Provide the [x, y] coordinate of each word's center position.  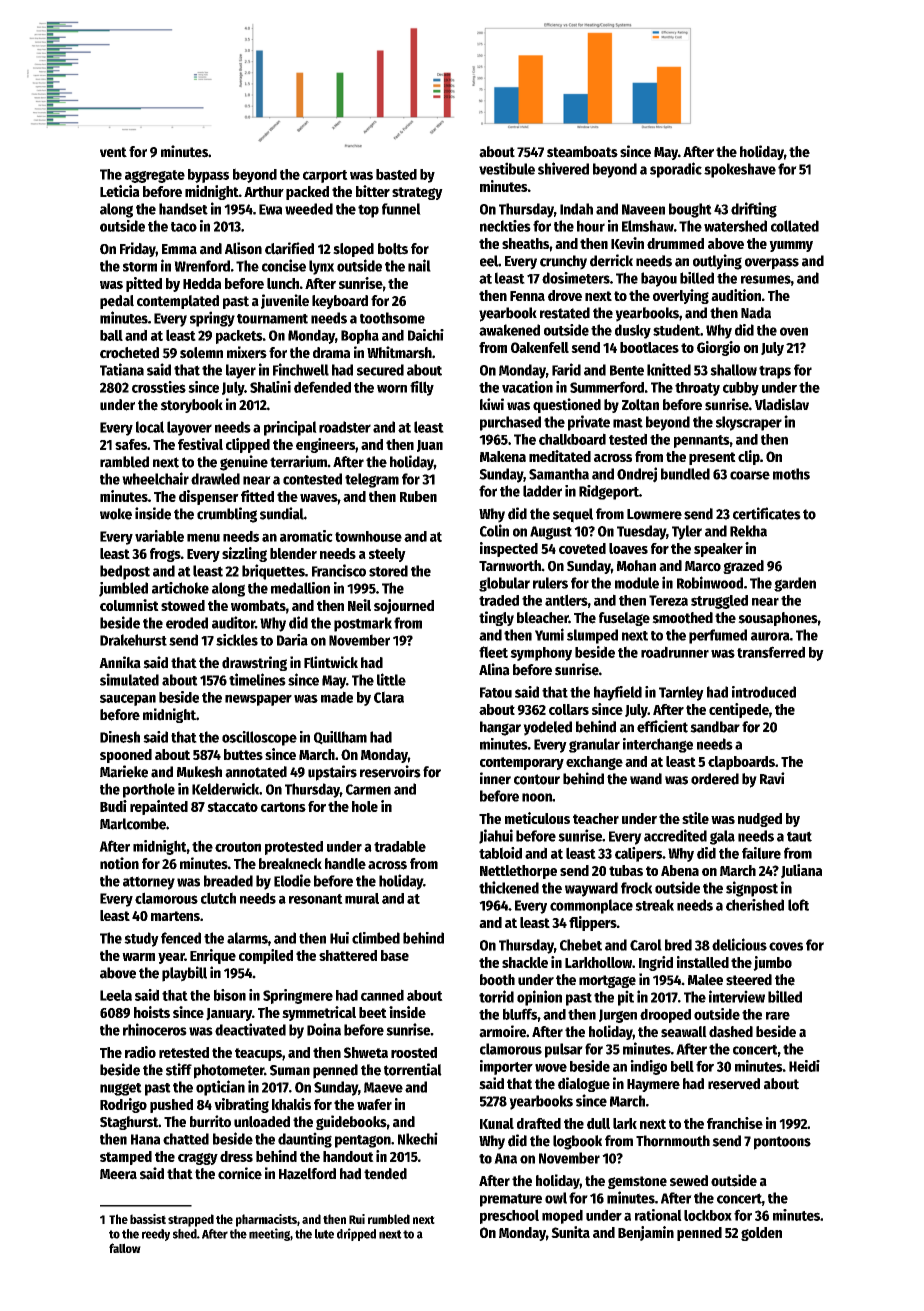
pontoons [782, 1143]
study [141, 939]
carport [325, 176]
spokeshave [740, 170]
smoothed [682, 618]
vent [113, 152]
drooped [665, 1015]
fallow [125, 1248]
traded [499, 600]
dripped [356, 1234]
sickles [237, 640]
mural [362, 898]
